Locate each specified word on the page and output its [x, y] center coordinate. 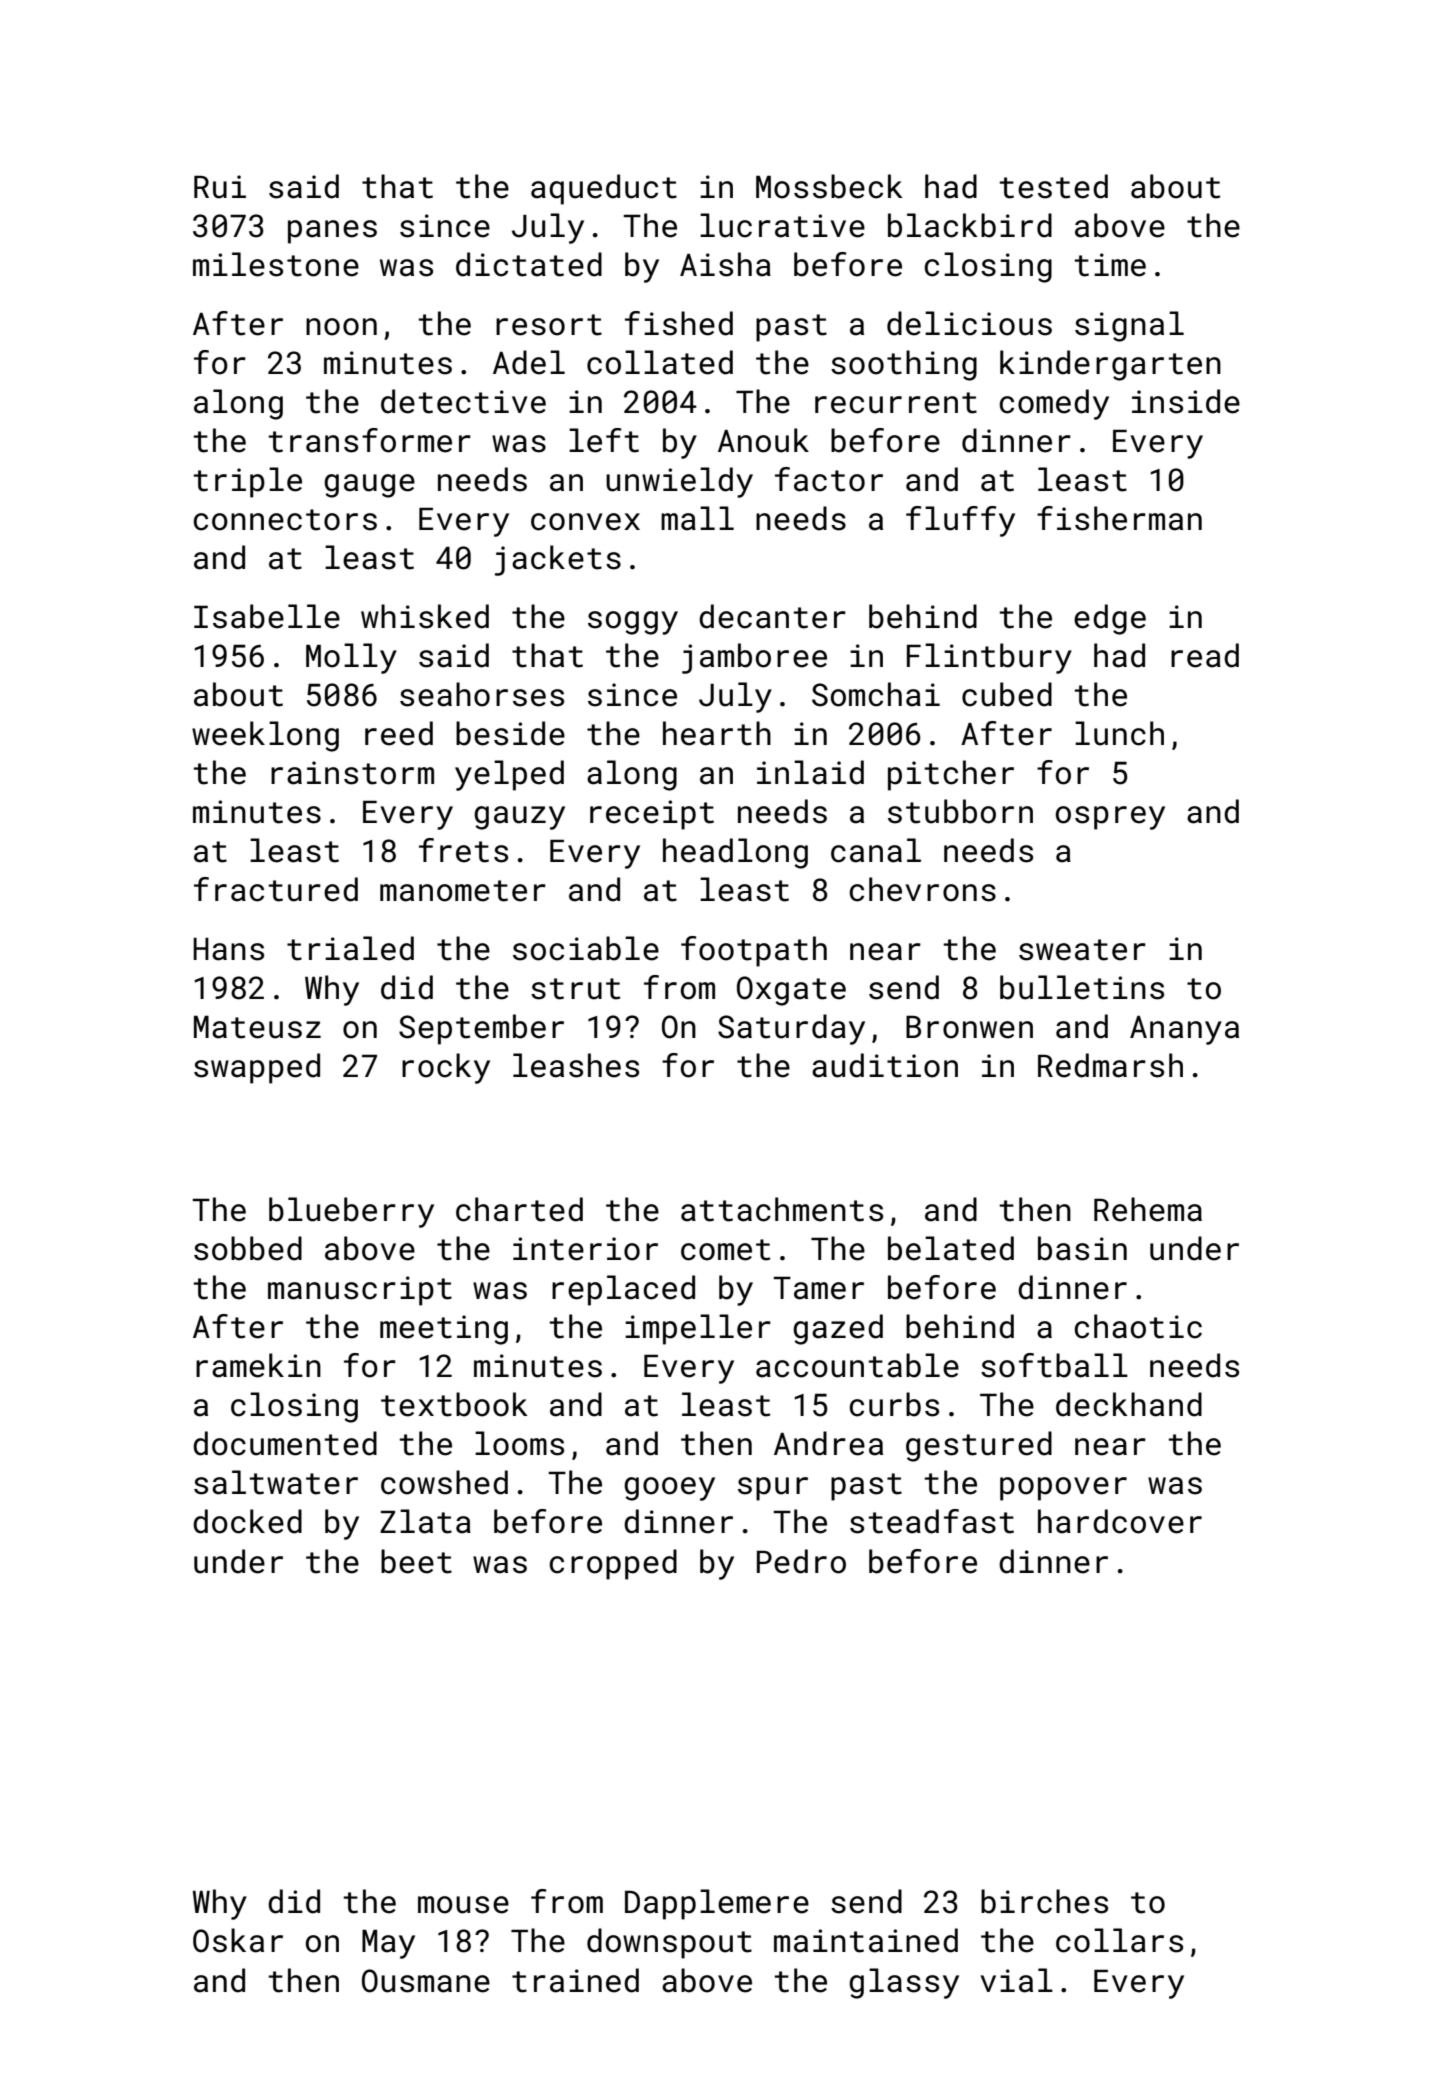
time [1110, 265]
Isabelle [267, 616]
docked [247, 1521]
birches [1044, 1901]
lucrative [782, 225]
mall [697, 518]
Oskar [238, 1940]
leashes [576, 1065]
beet [416, 1561]
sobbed [248, 1248]
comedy [1054, 404]
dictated [529, 264]
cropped [613, 1564]
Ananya [1184, 1030]
